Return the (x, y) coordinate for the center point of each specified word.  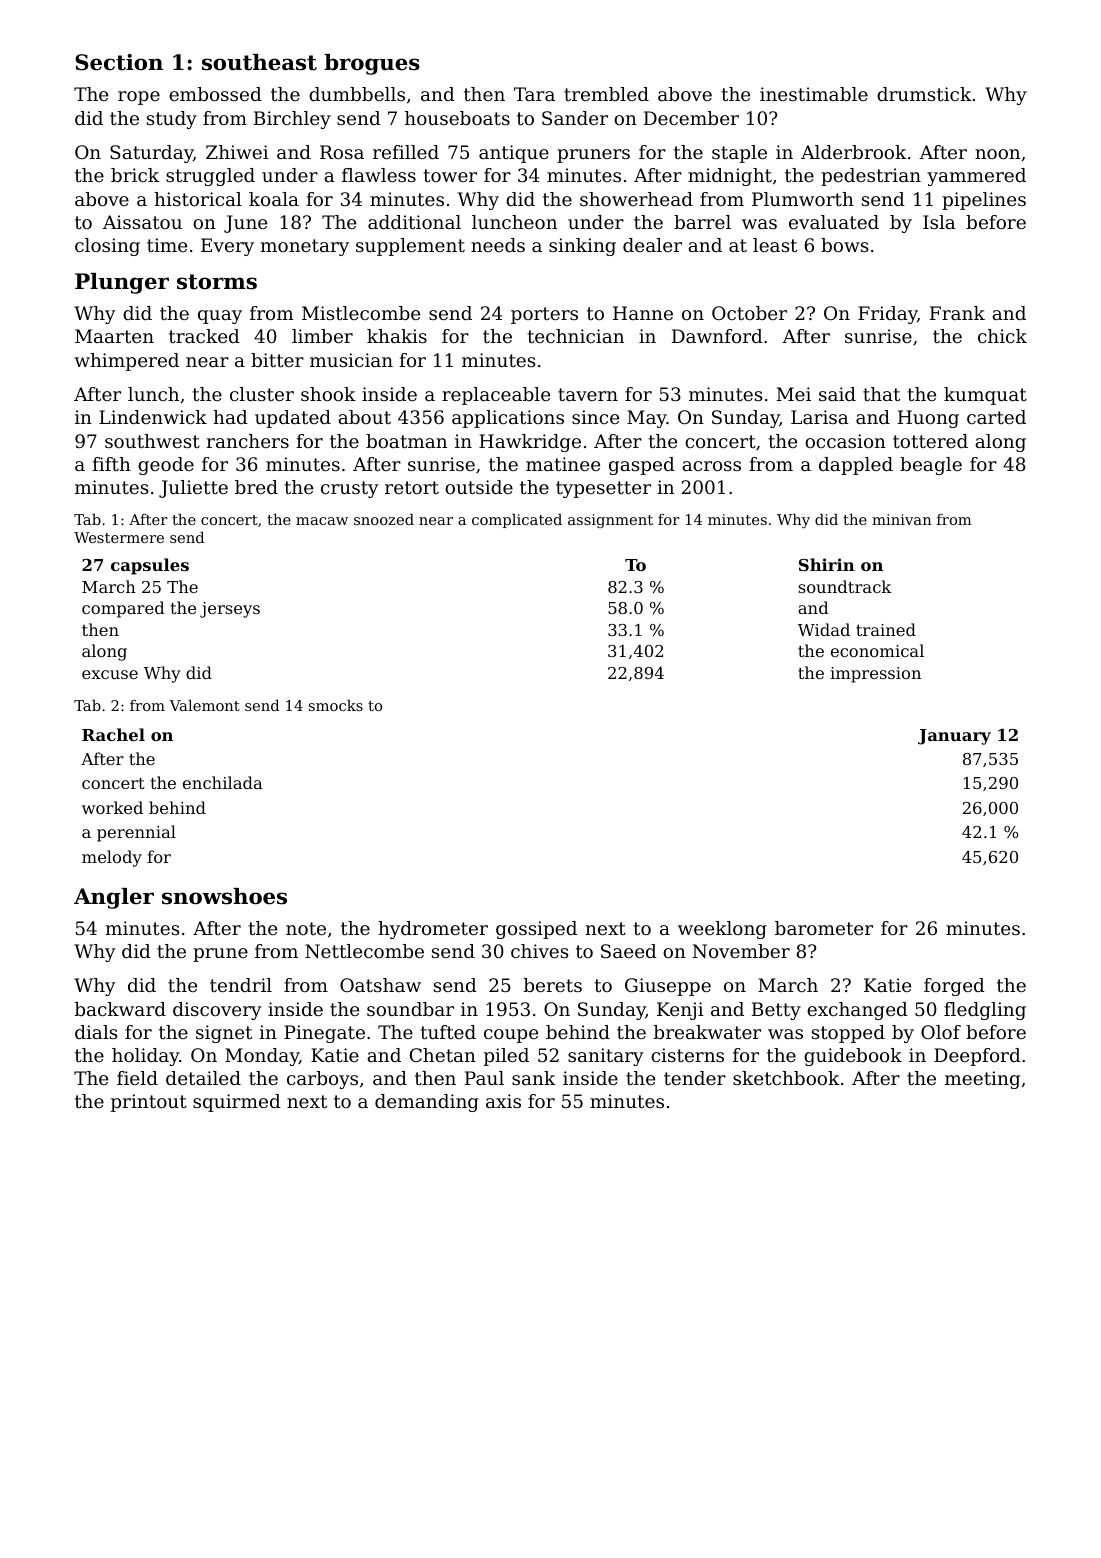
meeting (982, 1080)
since (595, 417)
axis (503, 1101)
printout (149, 1103)
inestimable (814, 94)
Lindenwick (153, 417)
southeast (259, 62)
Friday (887, 315)
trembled (606, 94)
